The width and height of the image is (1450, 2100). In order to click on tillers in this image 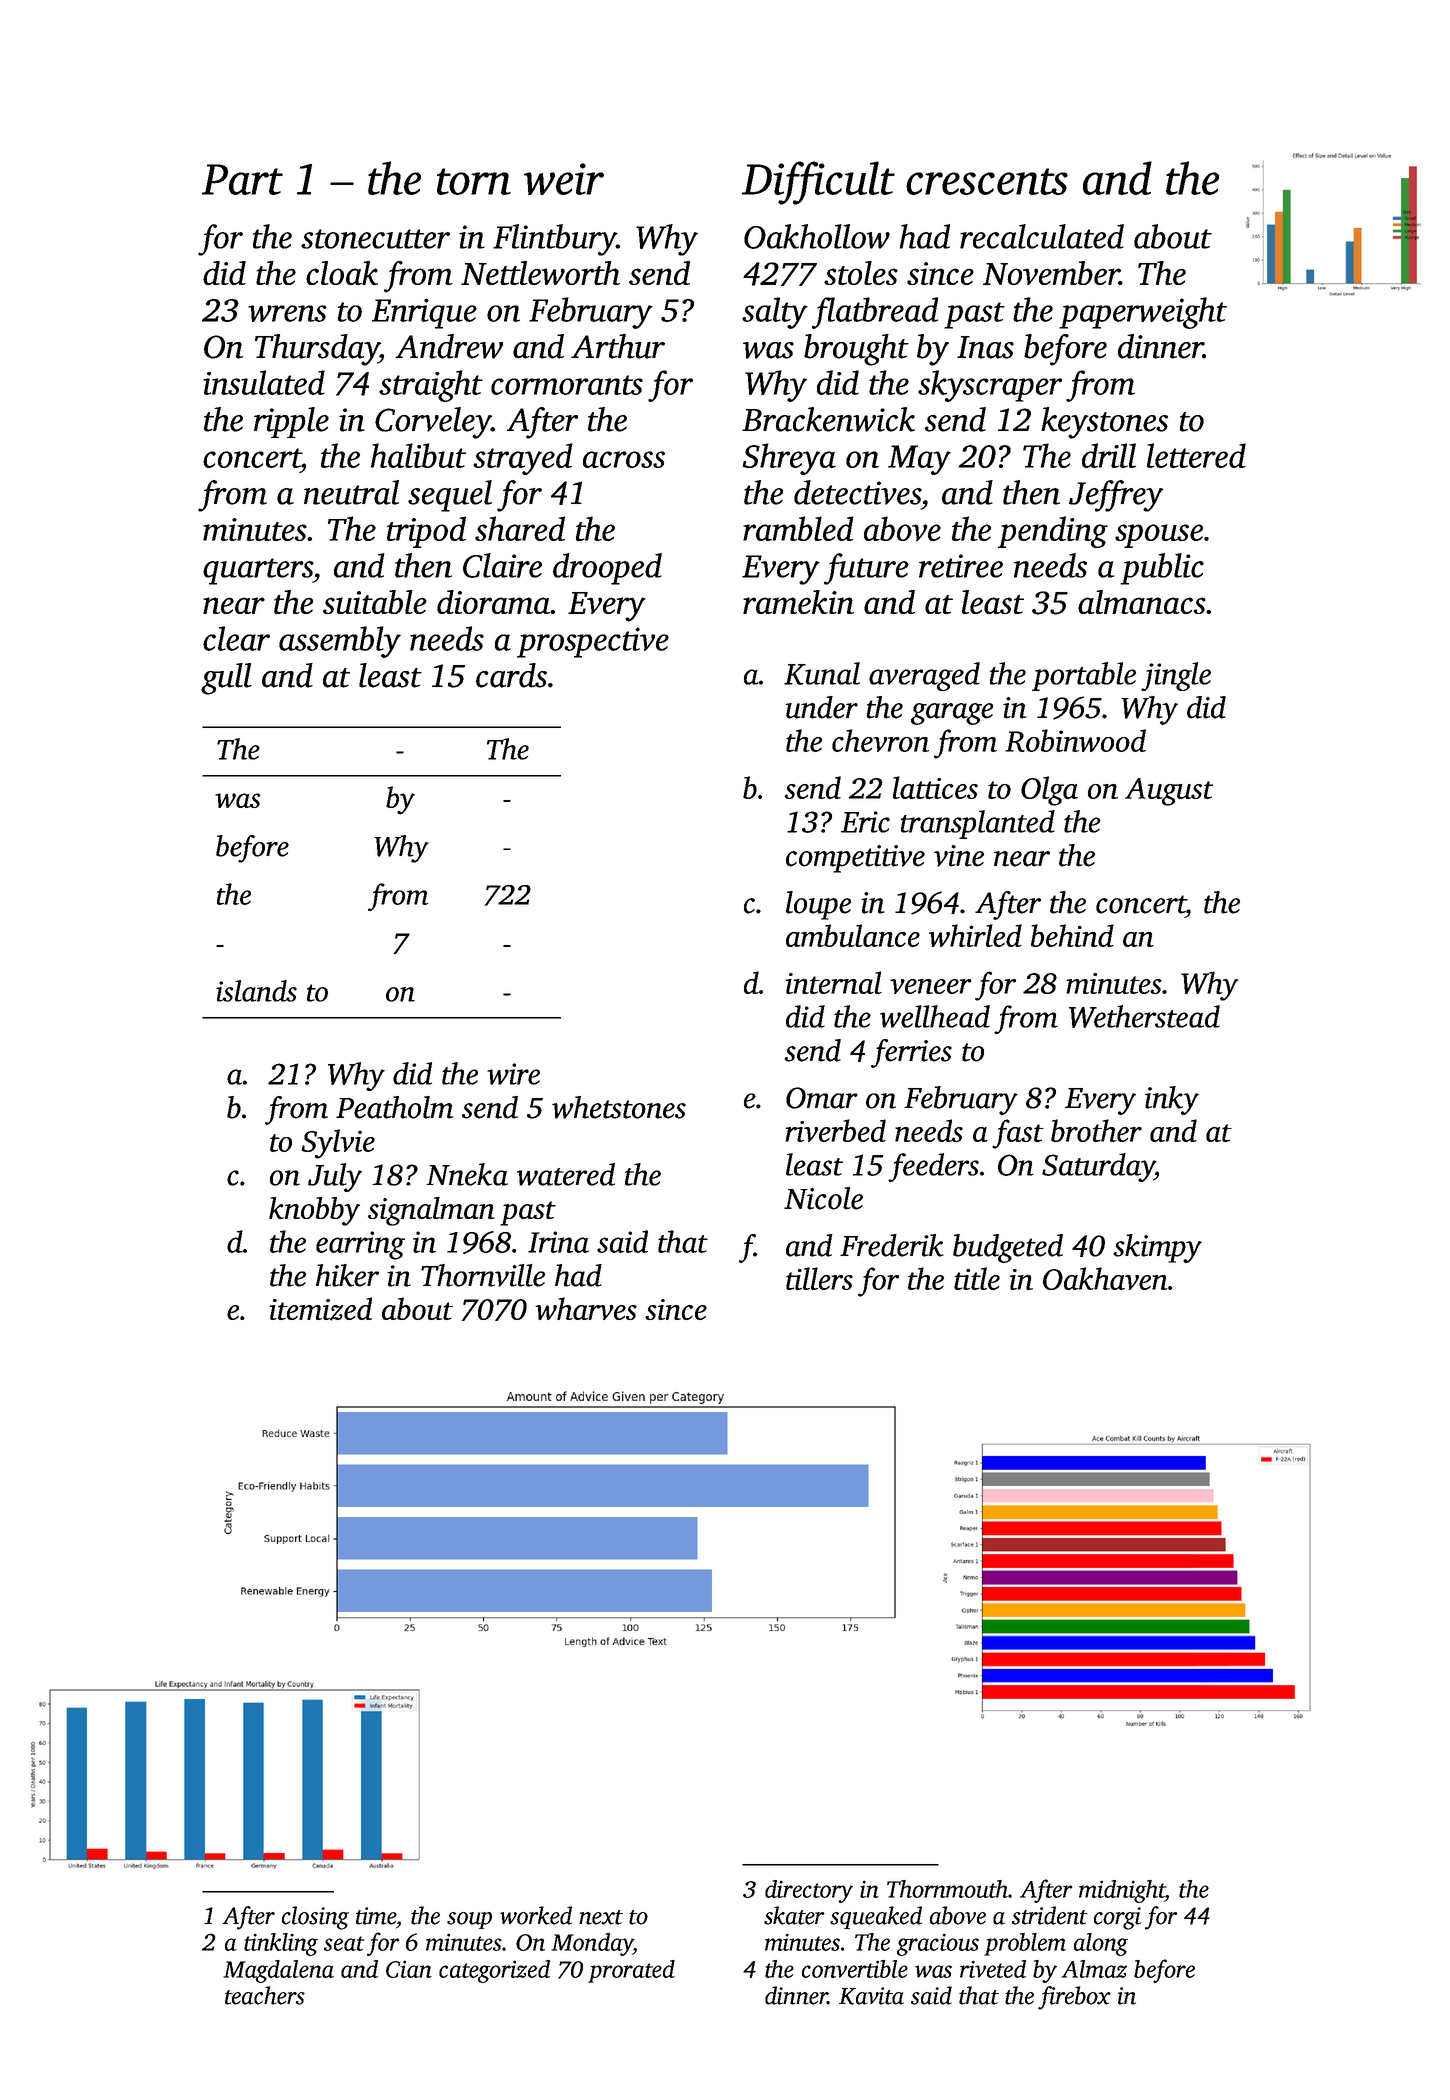, I will do `click(819, 1278)`.
